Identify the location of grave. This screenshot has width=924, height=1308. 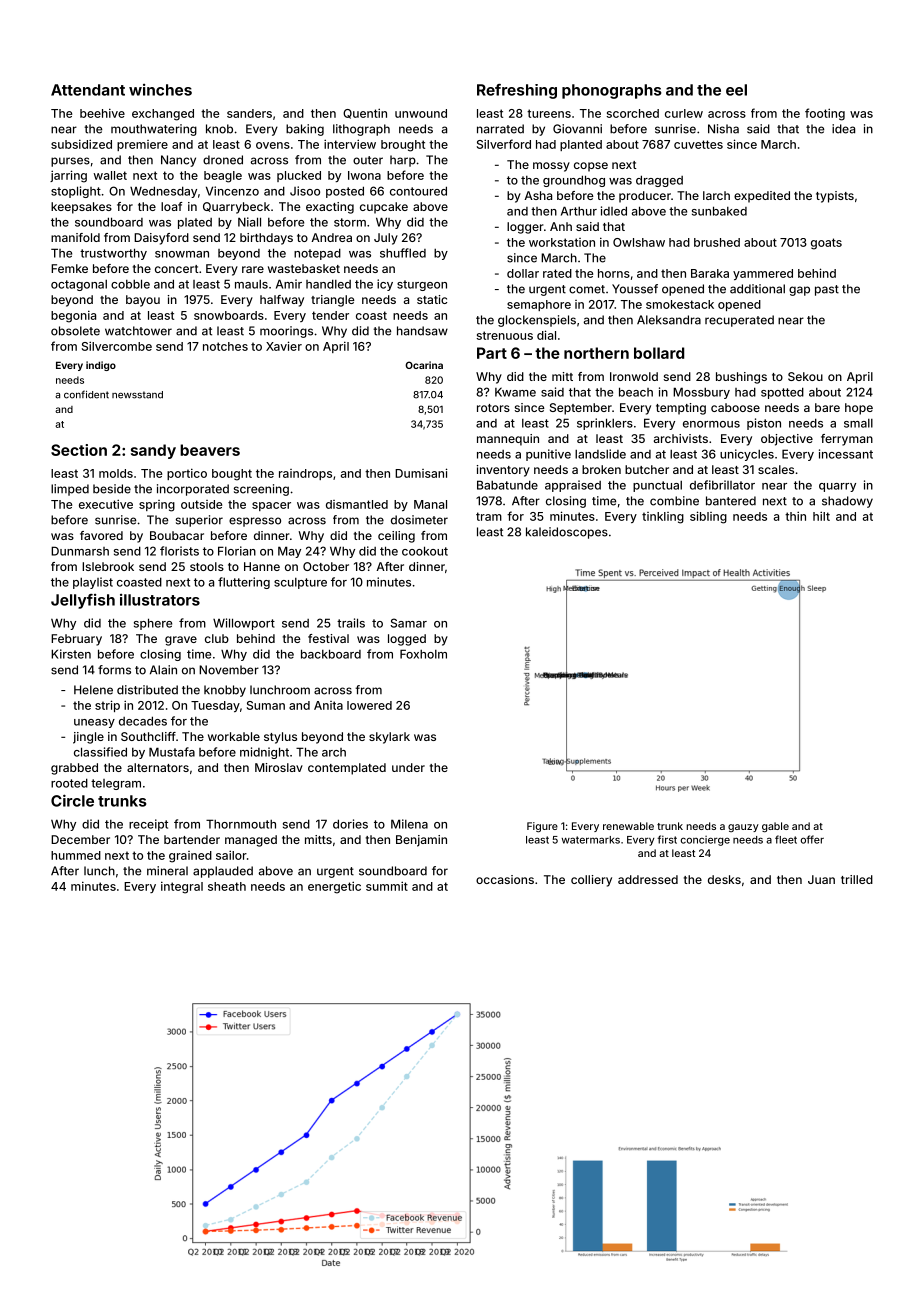
(181, 641).
